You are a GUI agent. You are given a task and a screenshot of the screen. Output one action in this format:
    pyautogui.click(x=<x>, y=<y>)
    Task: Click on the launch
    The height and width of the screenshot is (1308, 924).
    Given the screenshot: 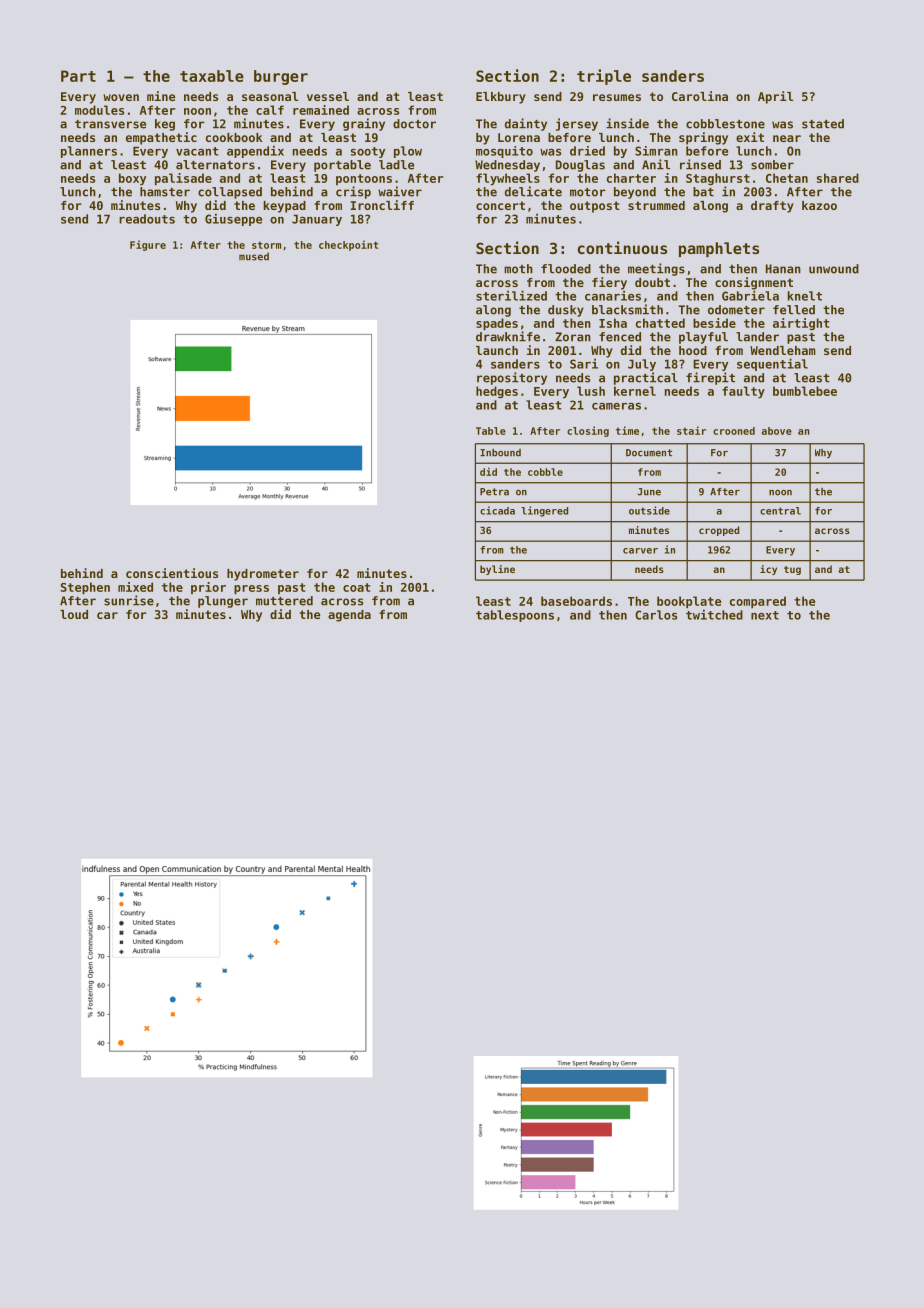 What is the action you would take?
    pyautogui.click(x=497, y=350)
